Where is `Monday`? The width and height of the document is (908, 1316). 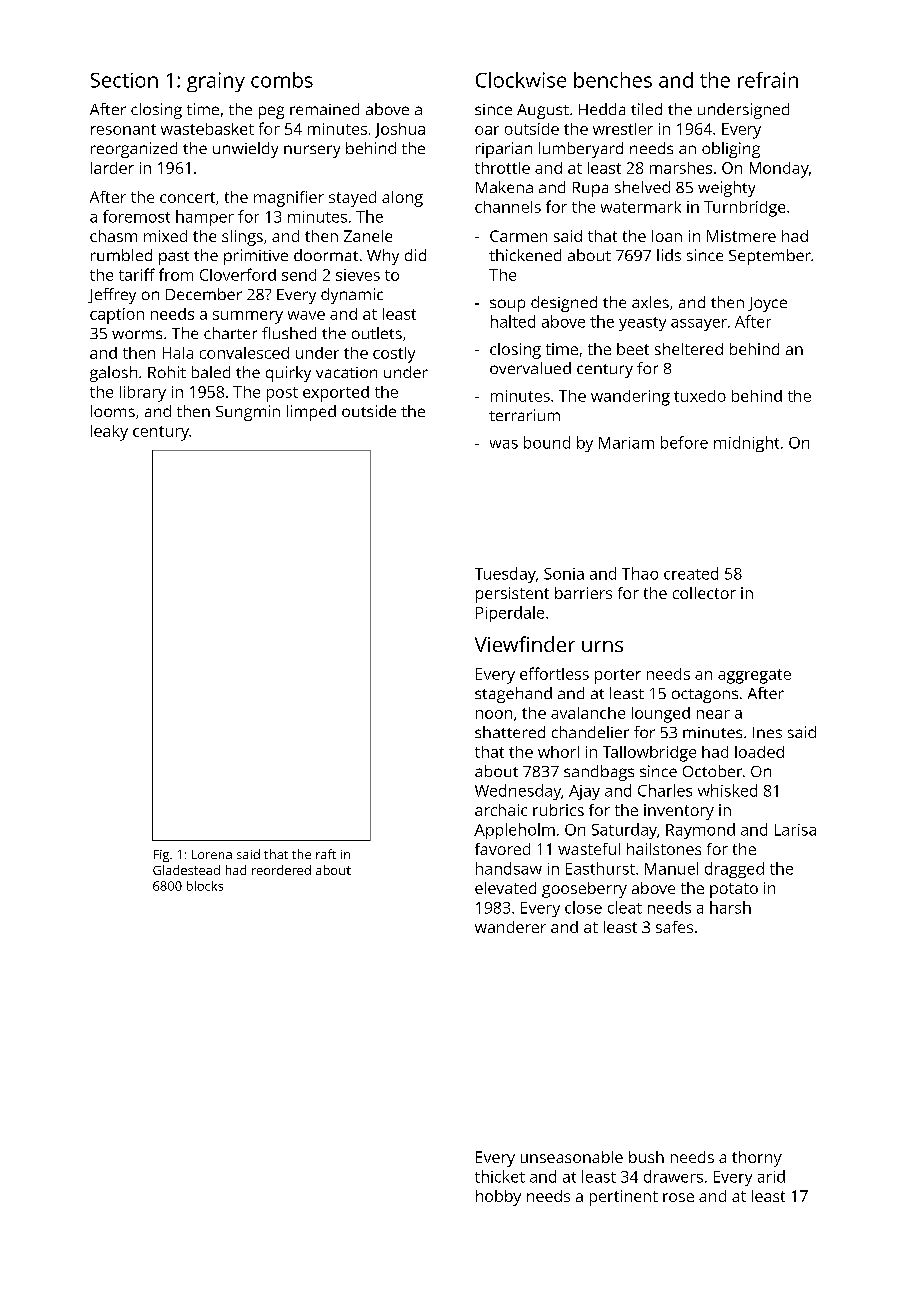 Monday is located at coordinates (779, 170).
